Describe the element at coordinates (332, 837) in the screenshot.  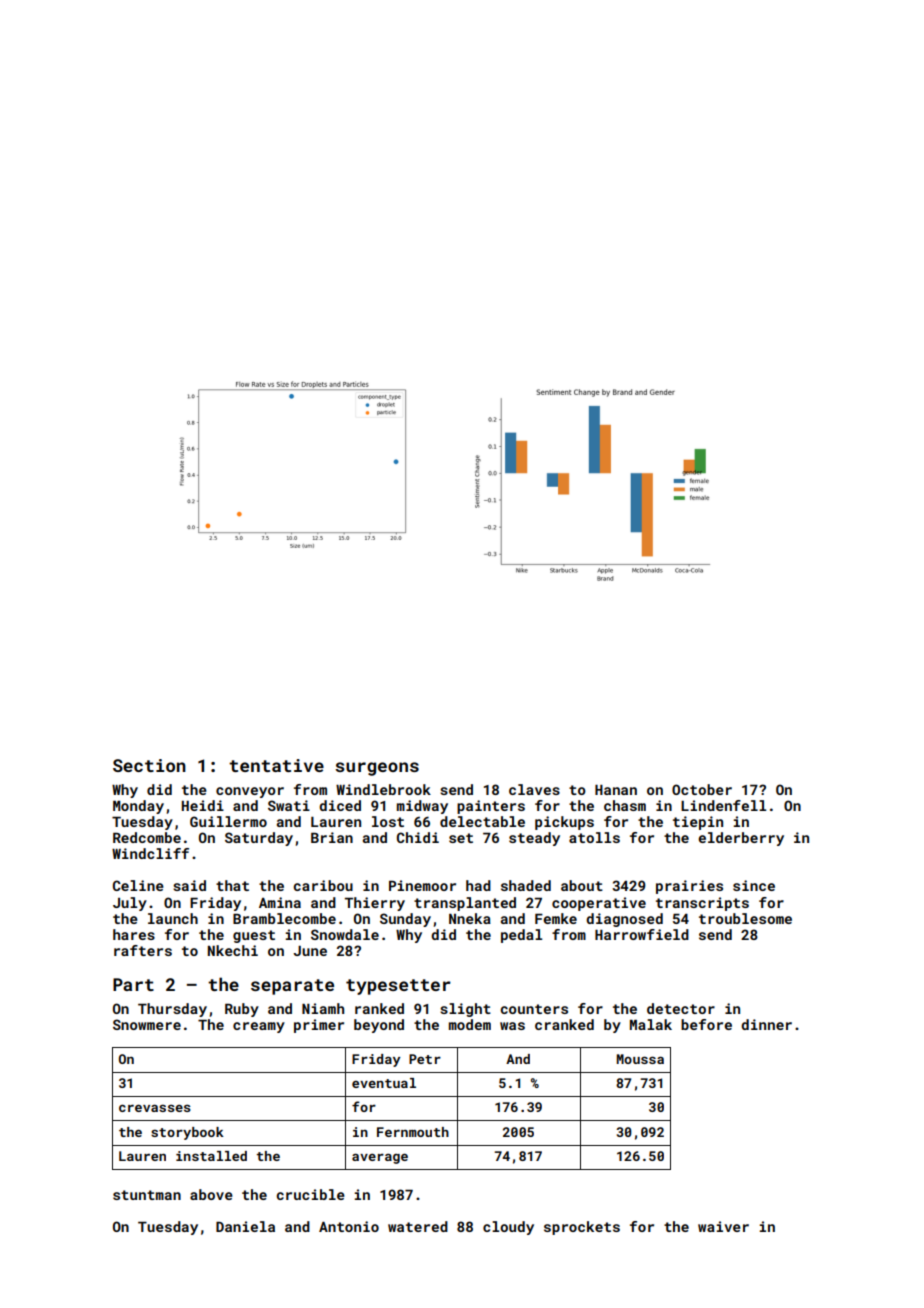
I see `Brian` at that location.
